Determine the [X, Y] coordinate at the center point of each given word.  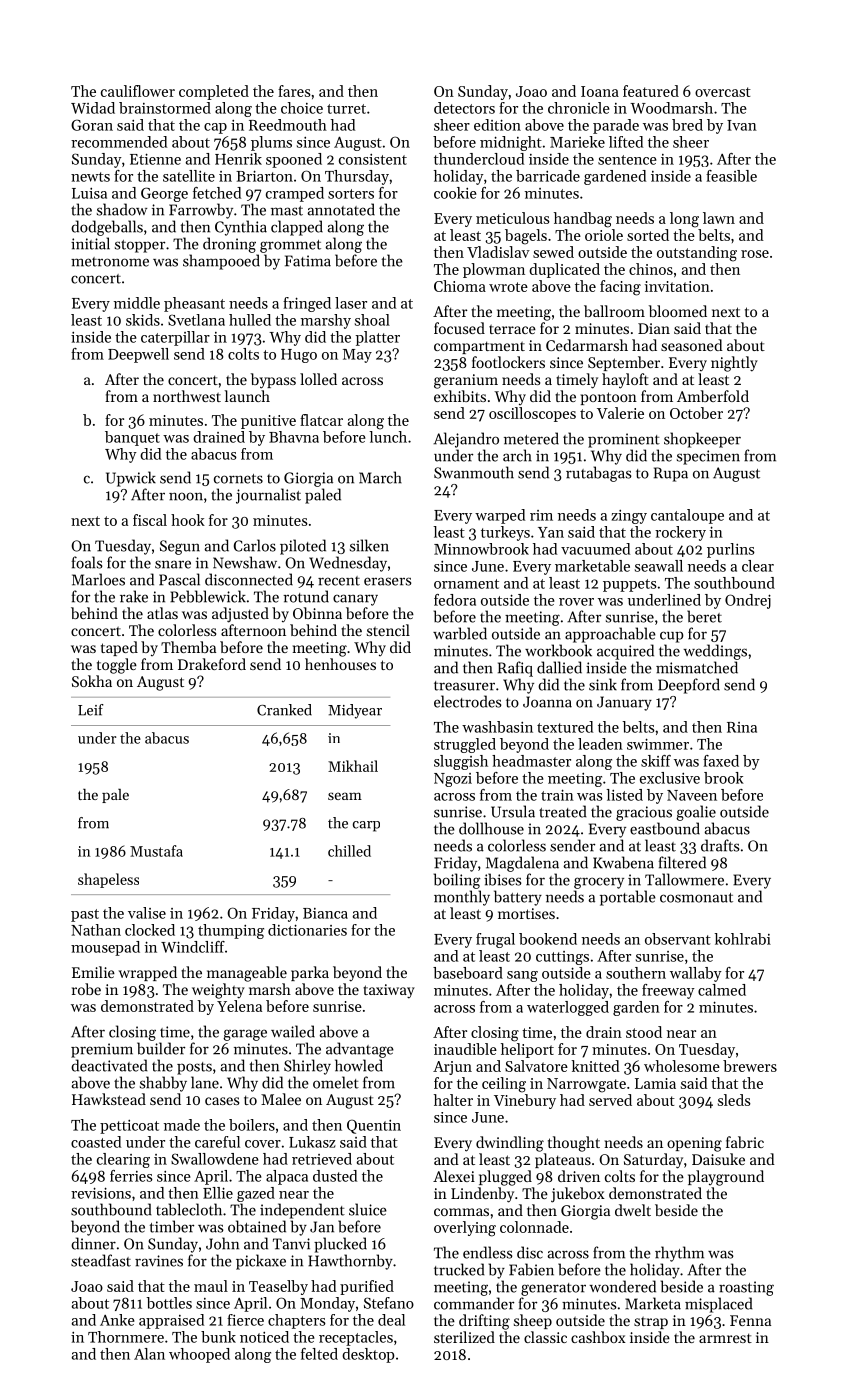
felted [319, 1354]
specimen [708, 457]
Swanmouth [474, 472]
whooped [199, 1355]
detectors [464, 108]
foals [87, 562]
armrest [725, 1338]
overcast [723, 92]
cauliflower [138, 91]
